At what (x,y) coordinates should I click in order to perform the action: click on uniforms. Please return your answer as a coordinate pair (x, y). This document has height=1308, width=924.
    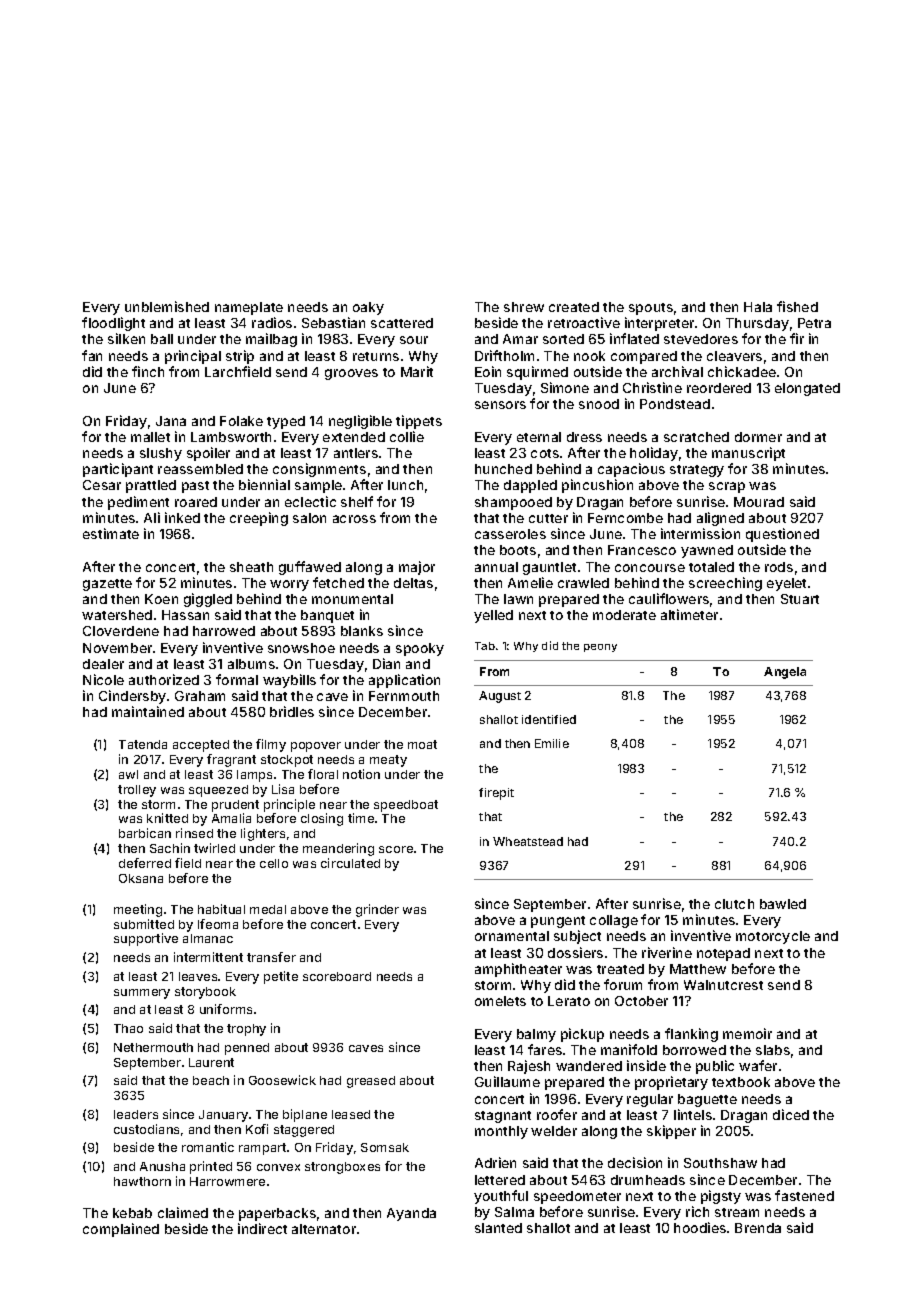
    Looking at the image, I should click on (226, 1009).
